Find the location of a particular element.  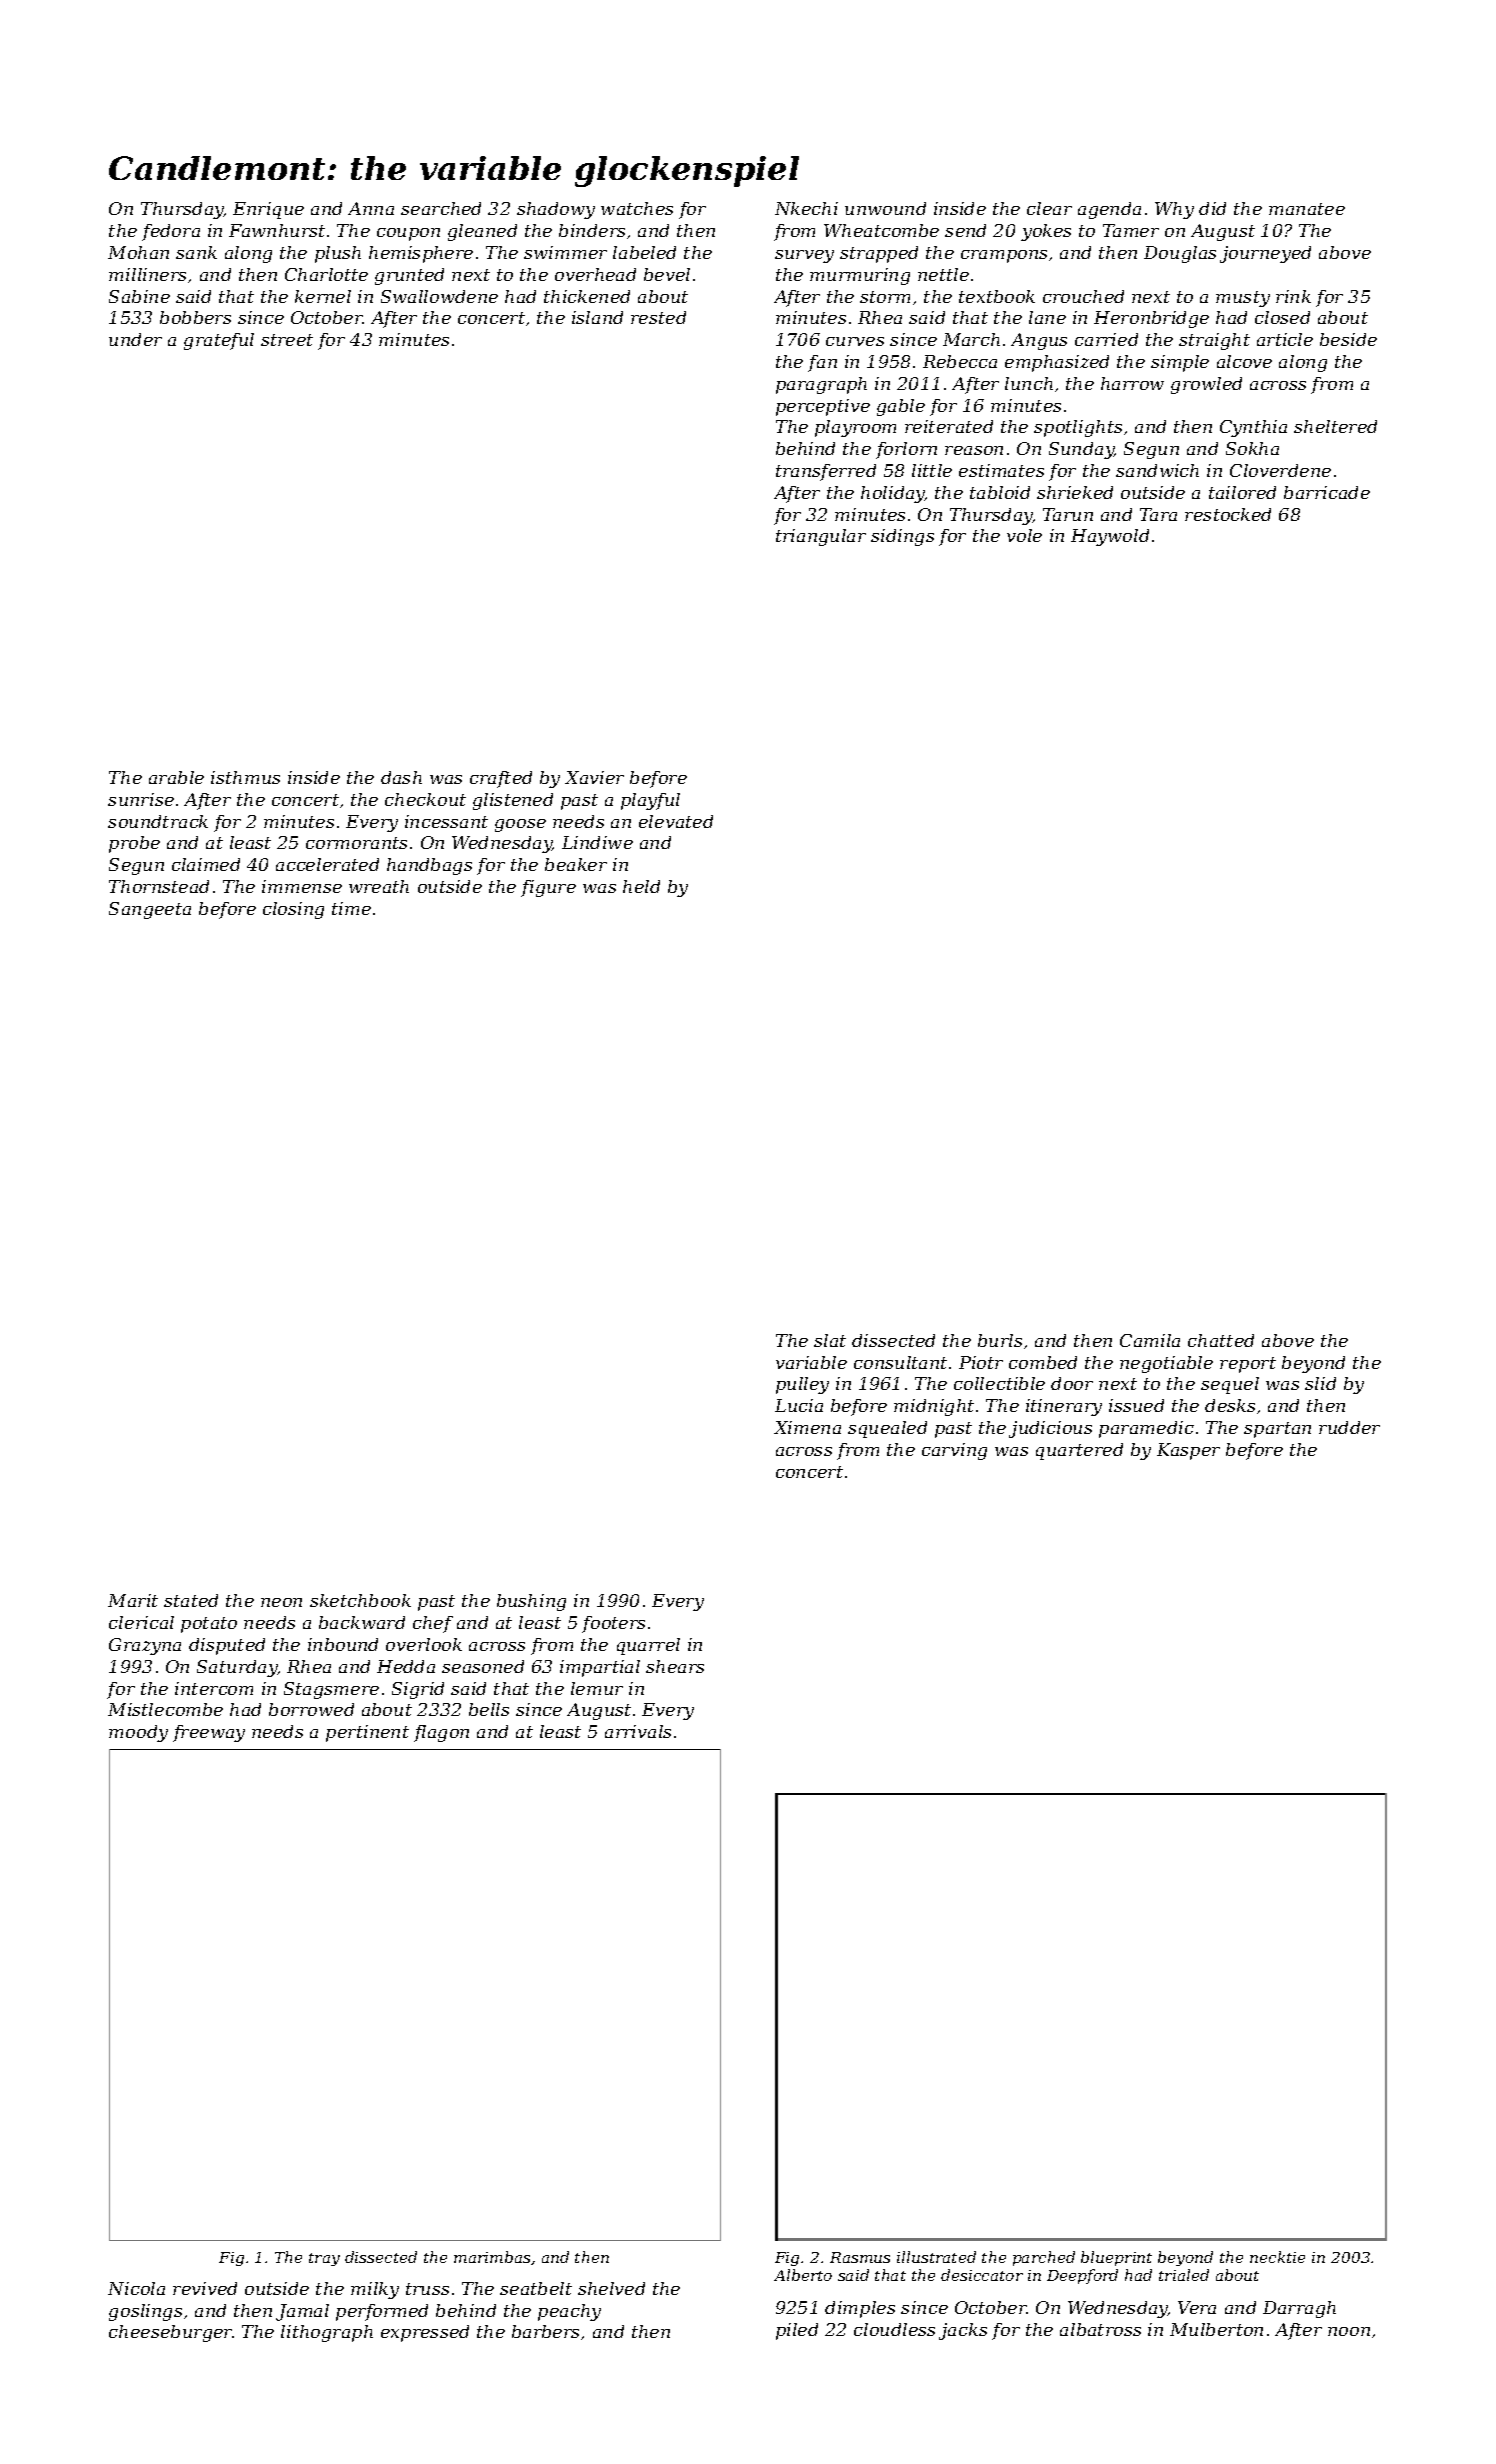

pertinent is located at coordinates (367, 1733).
